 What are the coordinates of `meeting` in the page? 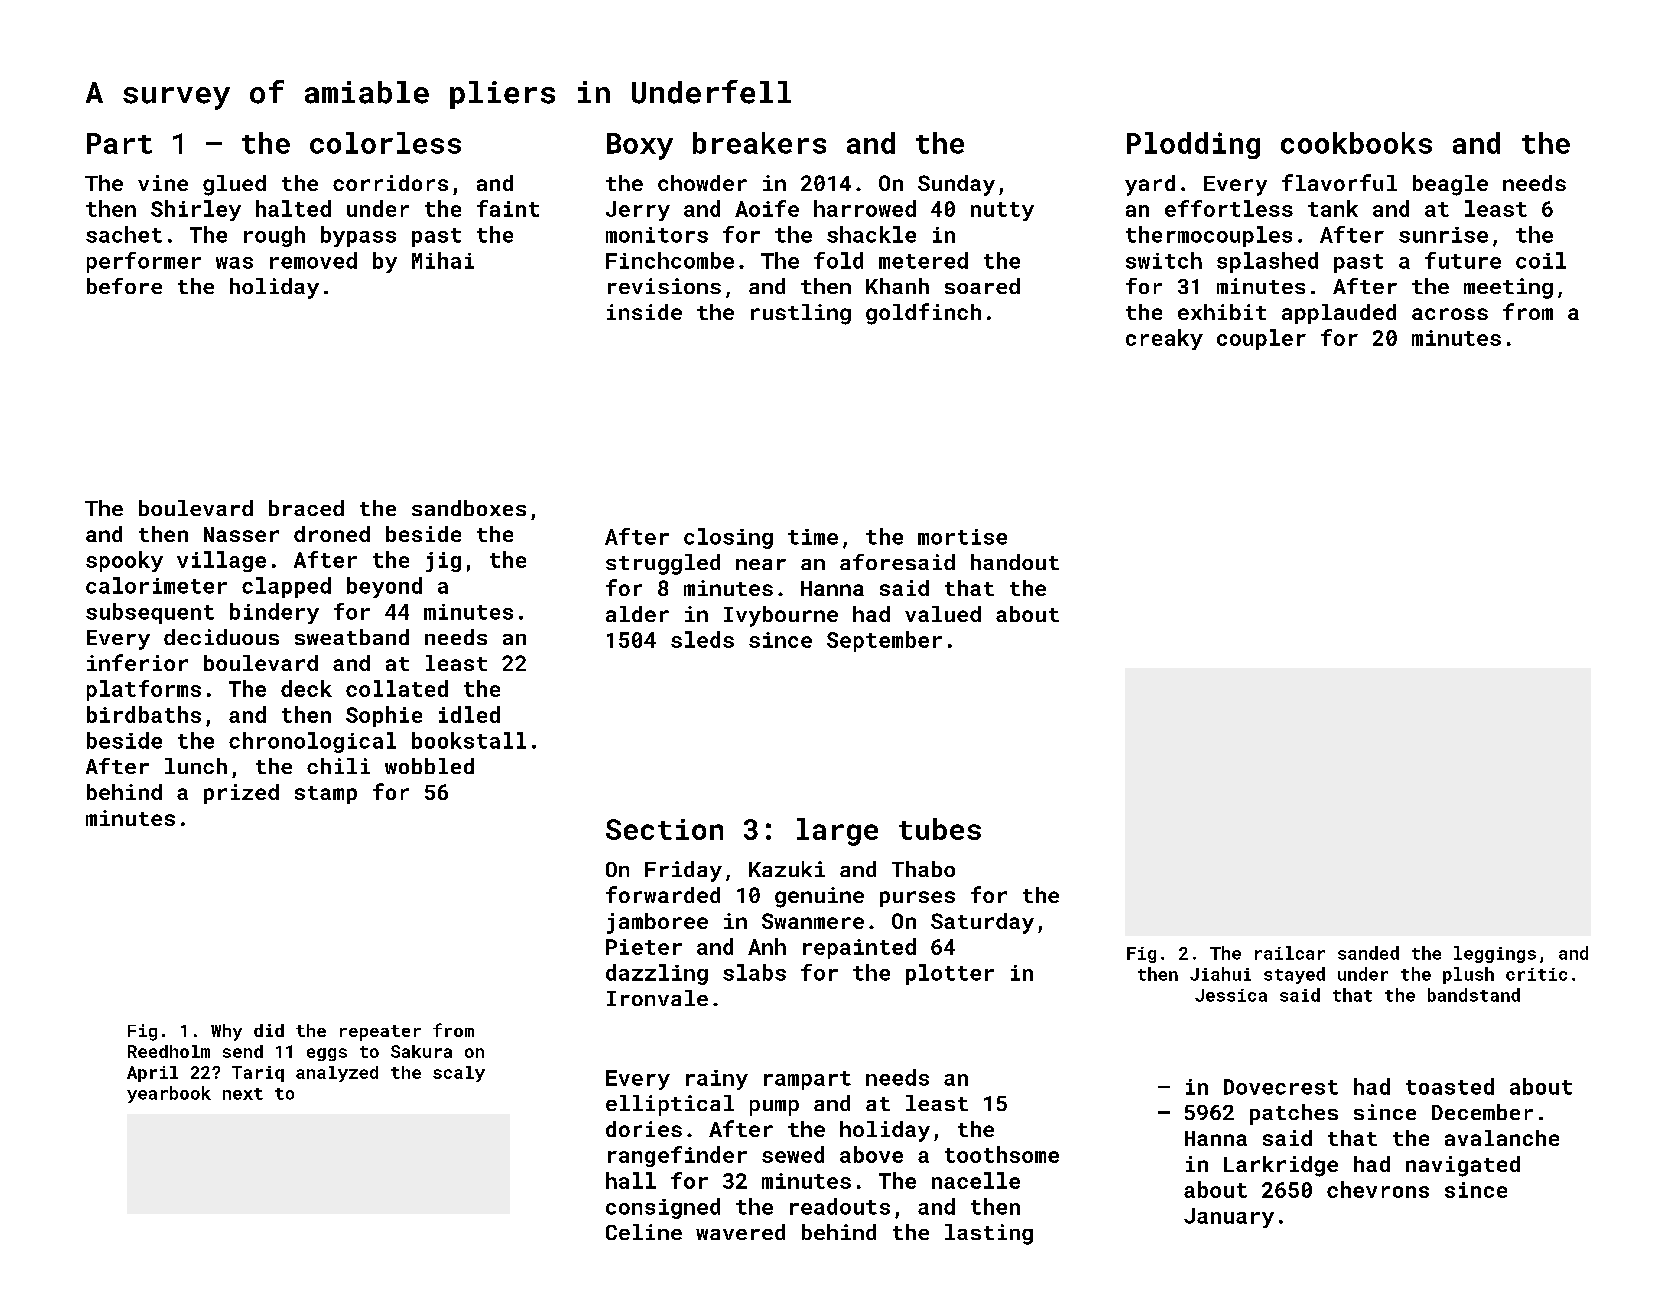 It's located at (1508, 288).
